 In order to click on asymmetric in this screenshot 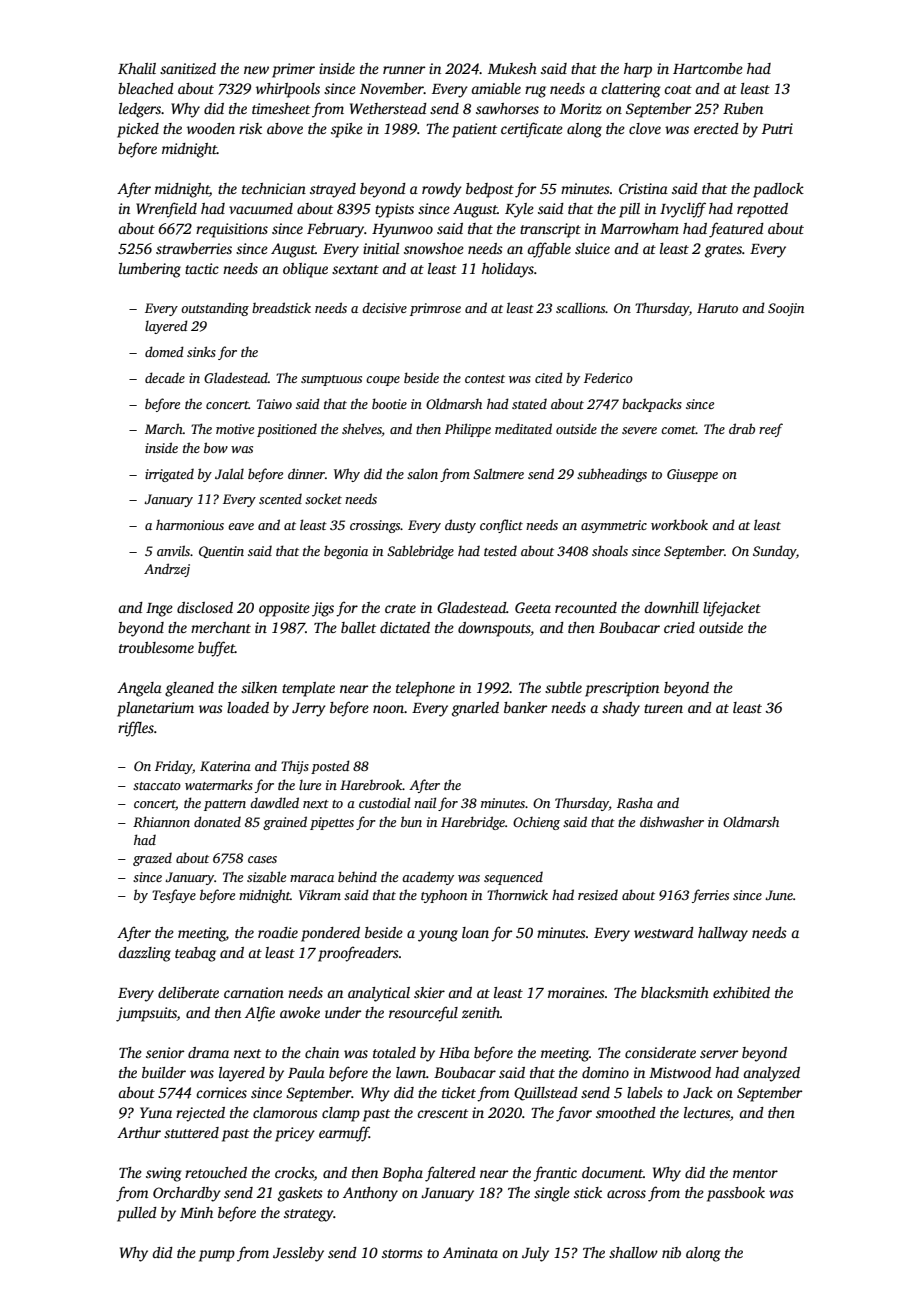, I will do `click(614, 526)`.
